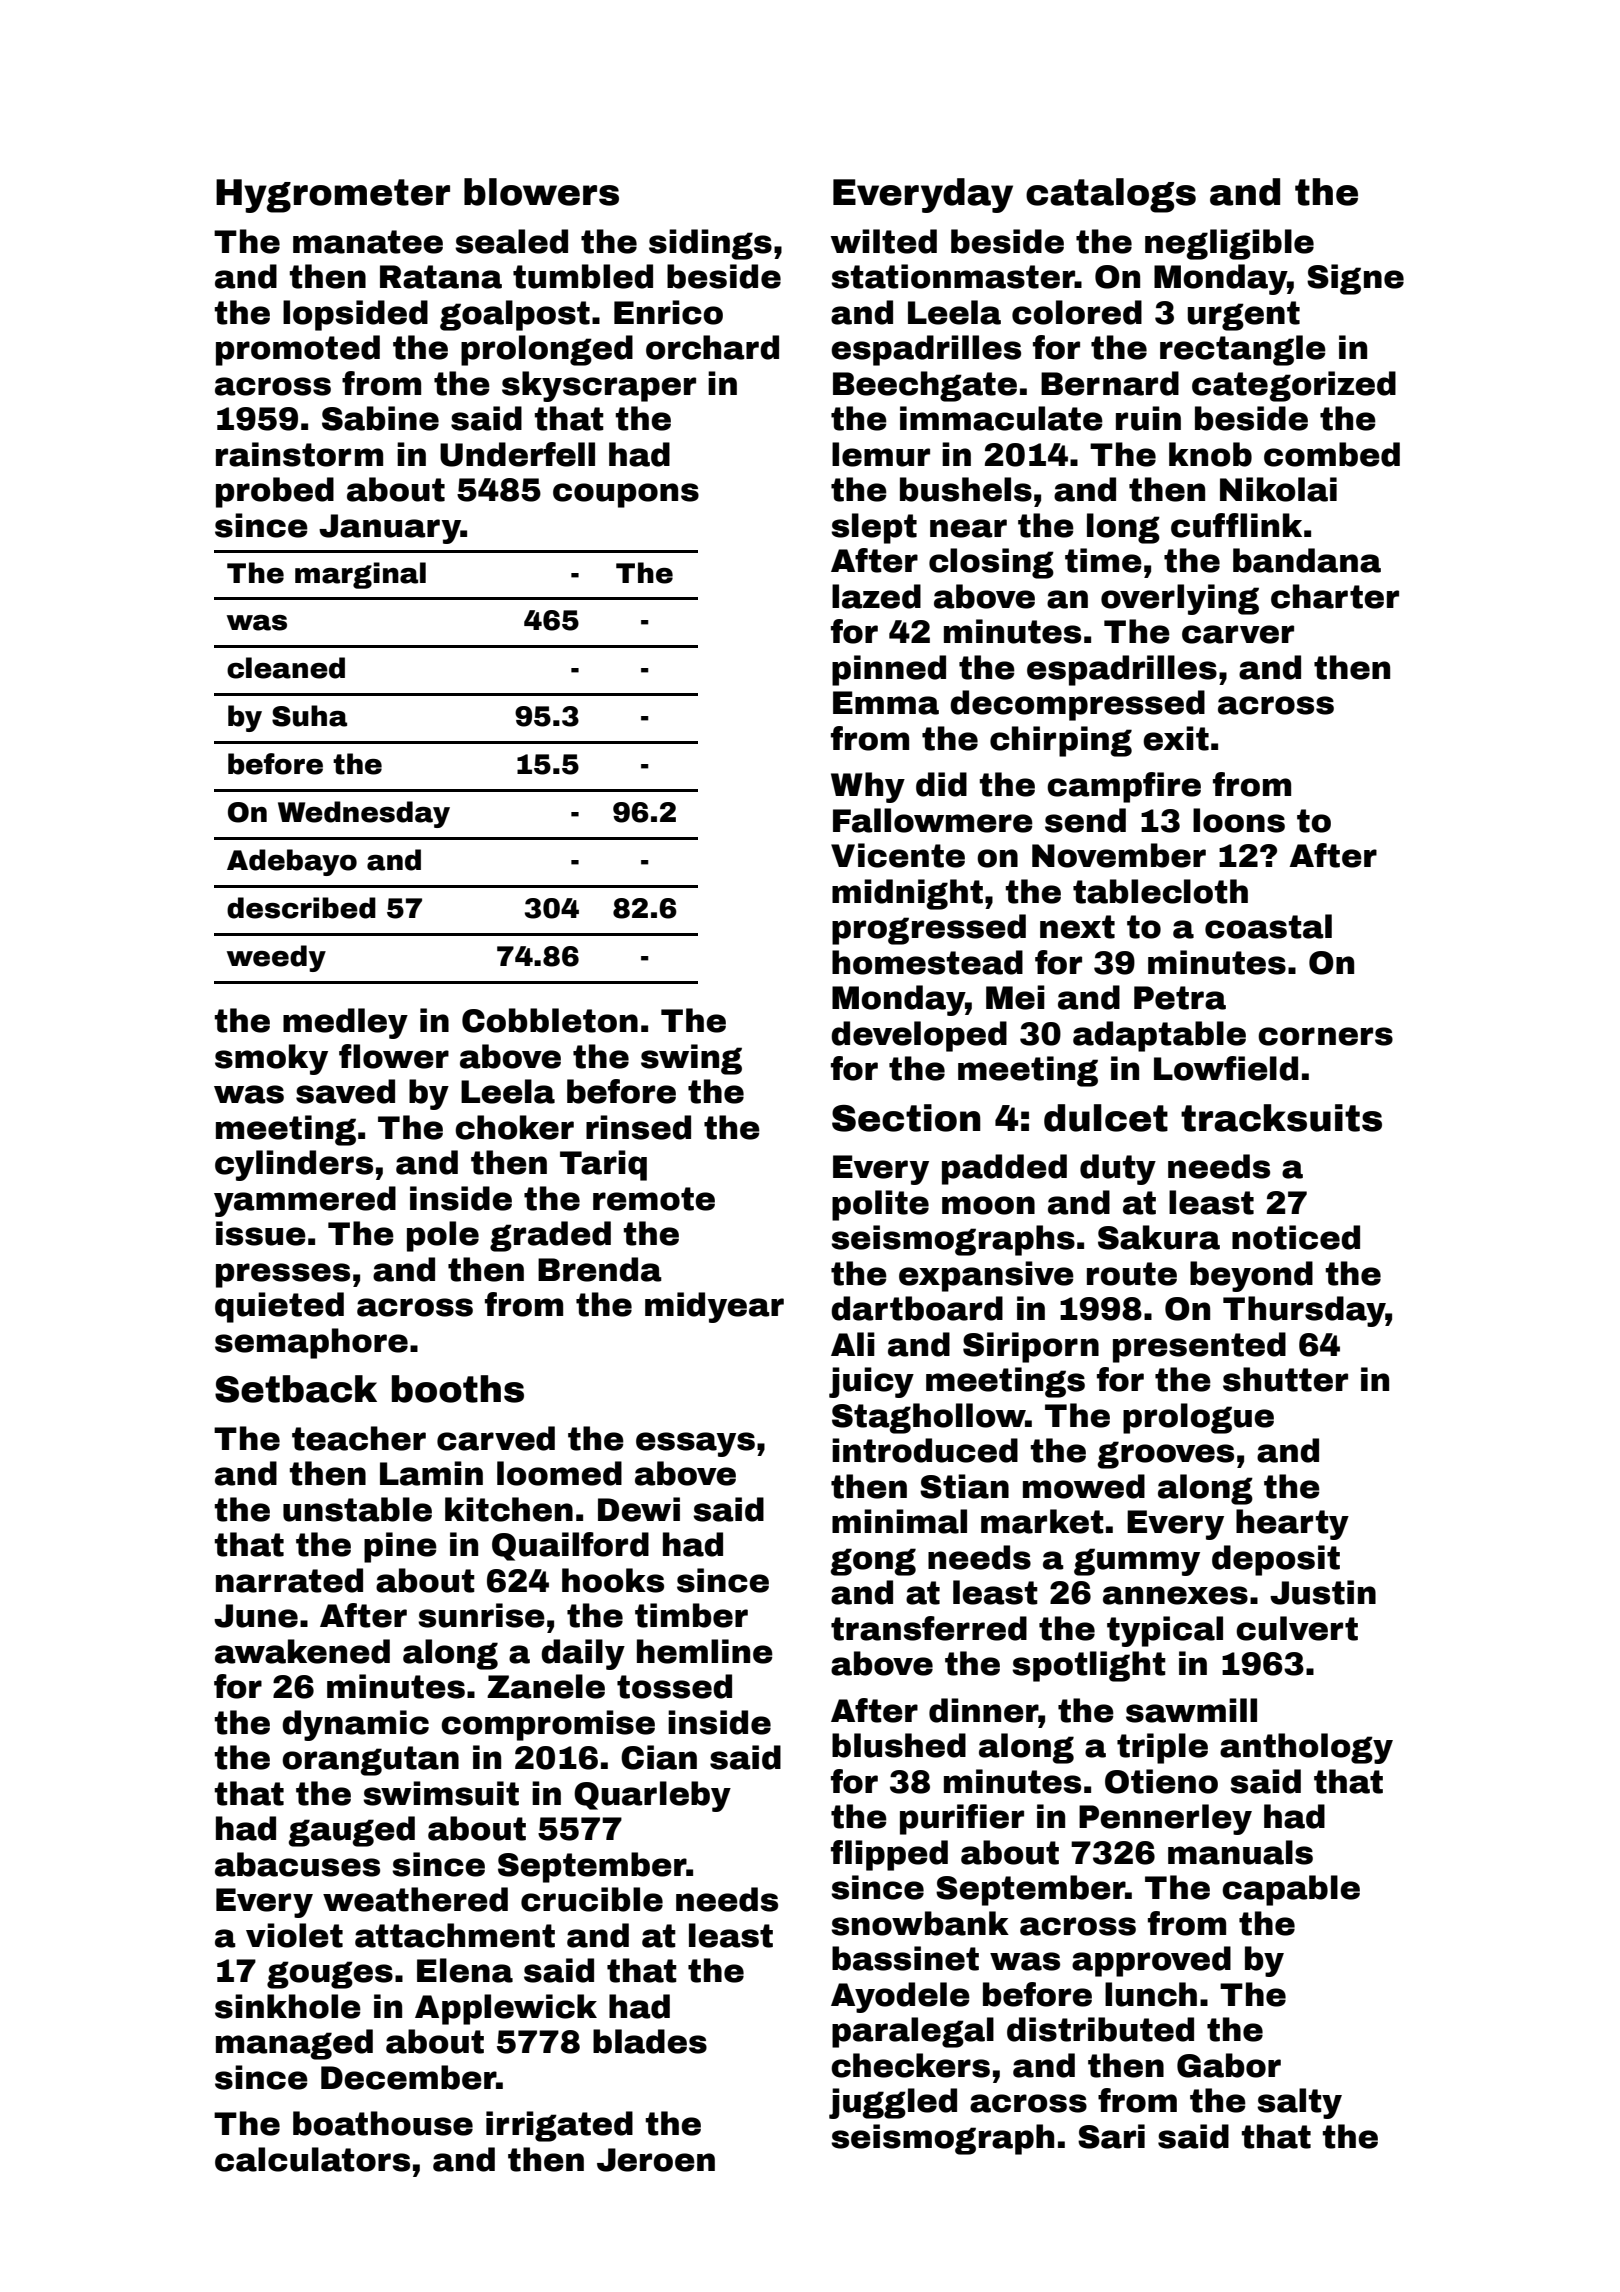  What do you see at coordinates (1238, 634) in the screenshot?
I see `carver` at bounding box center [1238, 634].
